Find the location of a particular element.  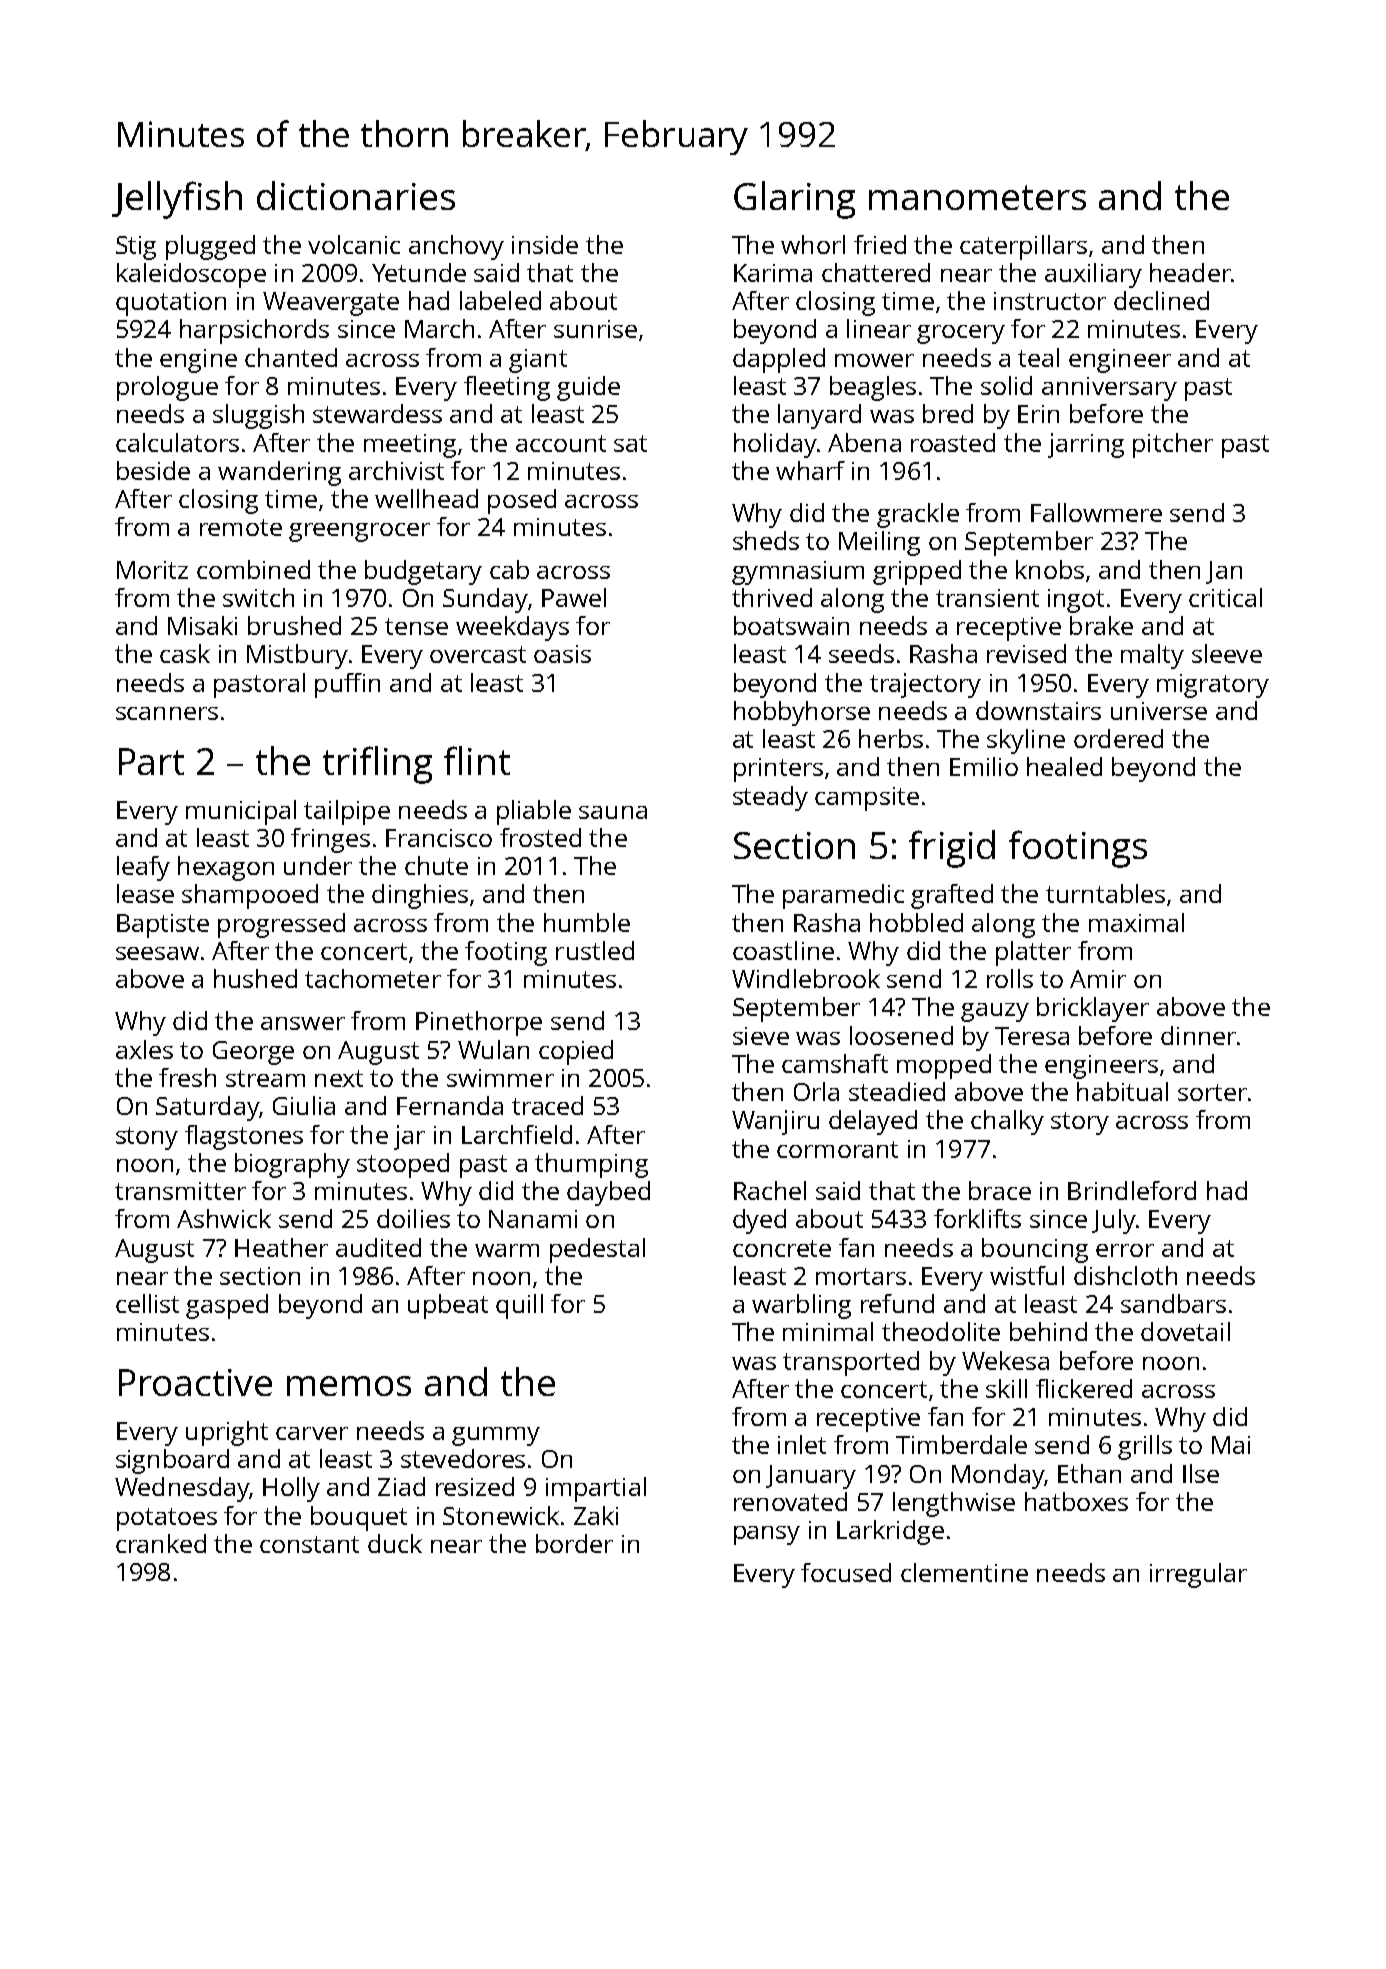

chattered is located at coordinates (876, 272).
